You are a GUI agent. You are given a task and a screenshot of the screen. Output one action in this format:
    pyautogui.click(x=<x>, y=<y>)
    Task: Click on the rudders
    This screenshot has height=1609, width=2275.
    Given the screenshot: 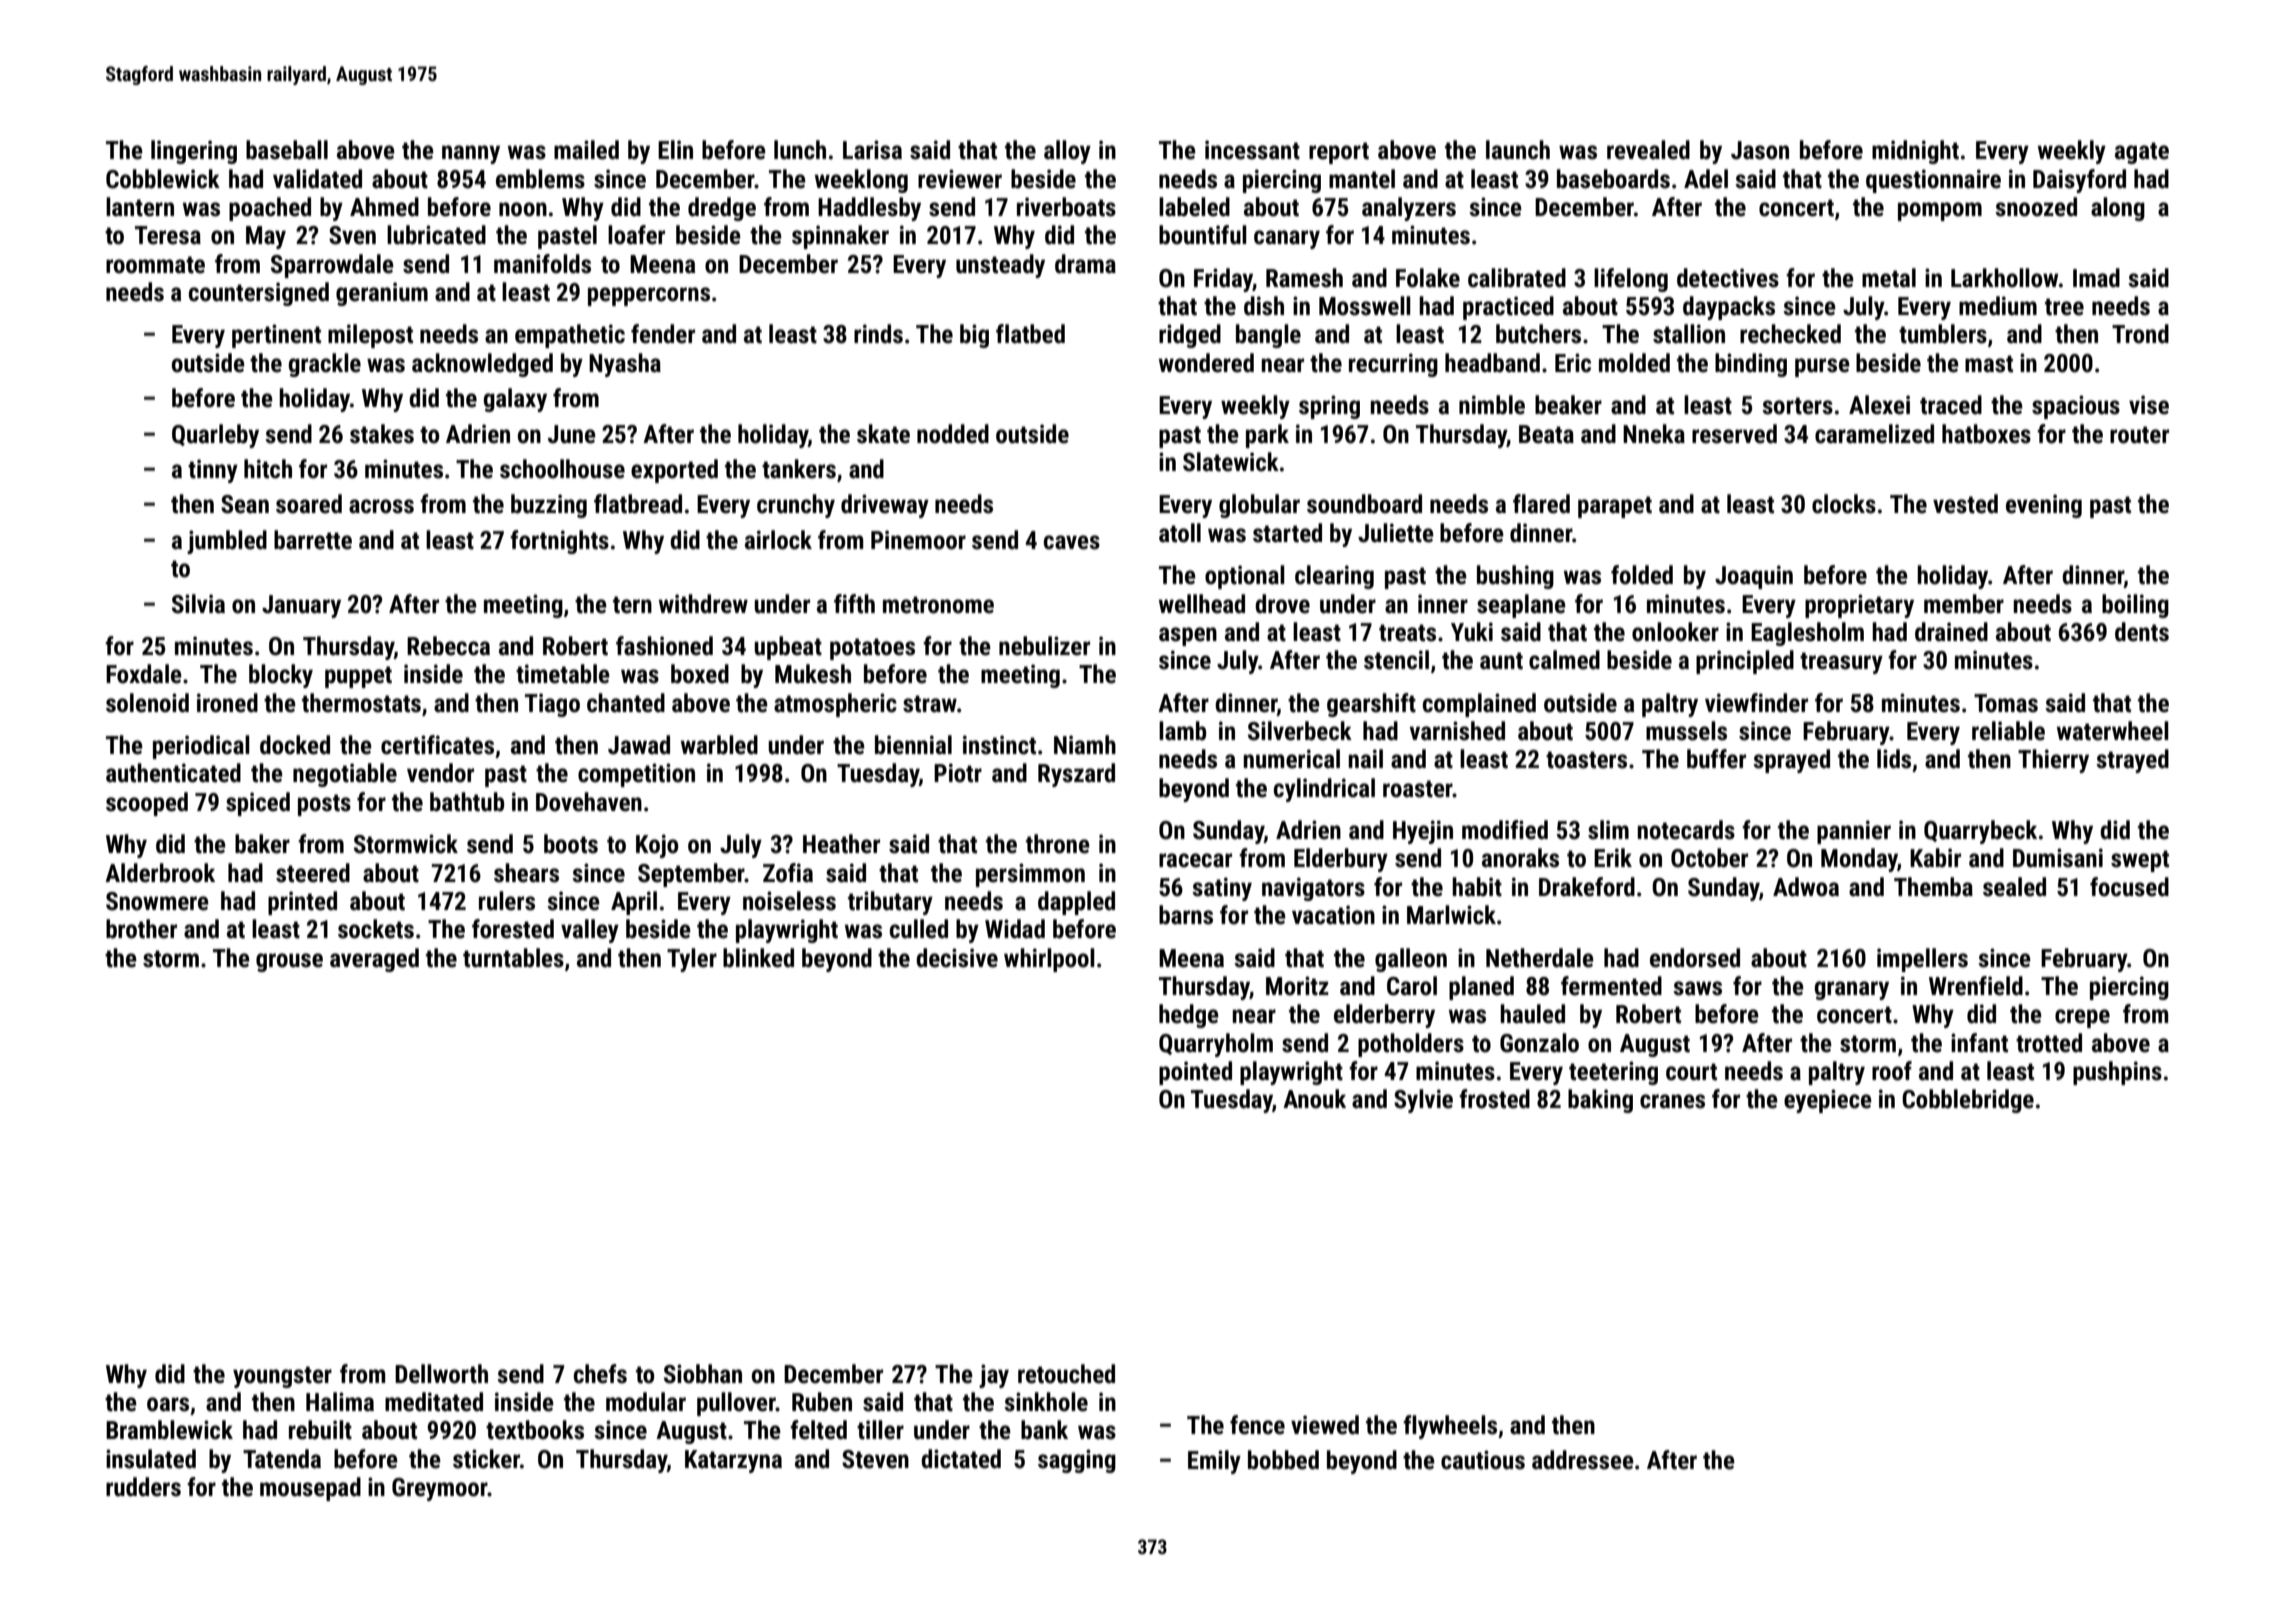 What is the action you would take?
    pyautogui.click(x=143, y=1487)
